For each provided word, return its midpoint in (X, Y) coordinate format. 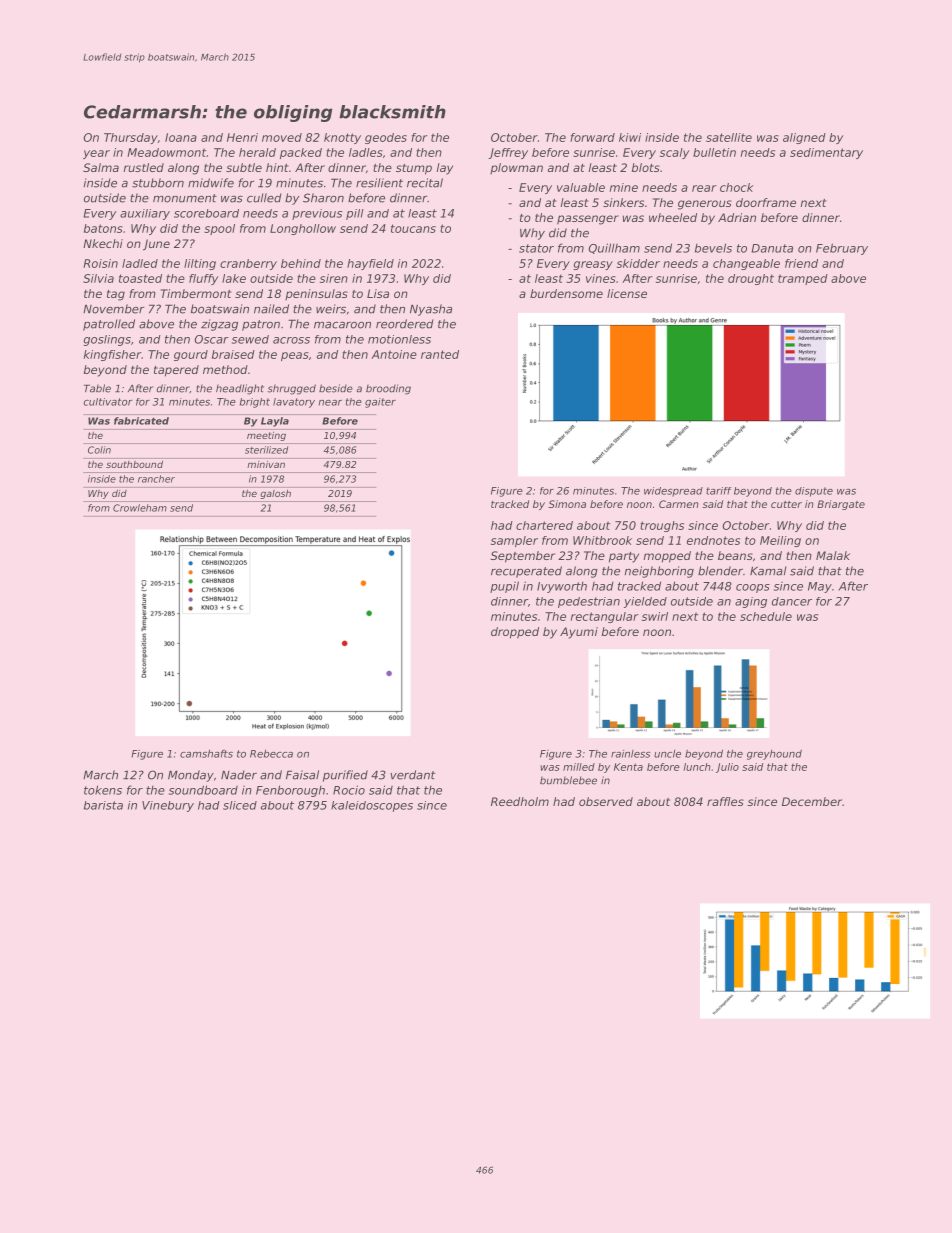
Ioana (181, 137)
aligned (804, 138)
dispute (814, 492)
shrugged (291, 389)
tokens (103, 790)
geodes (386, 138)
